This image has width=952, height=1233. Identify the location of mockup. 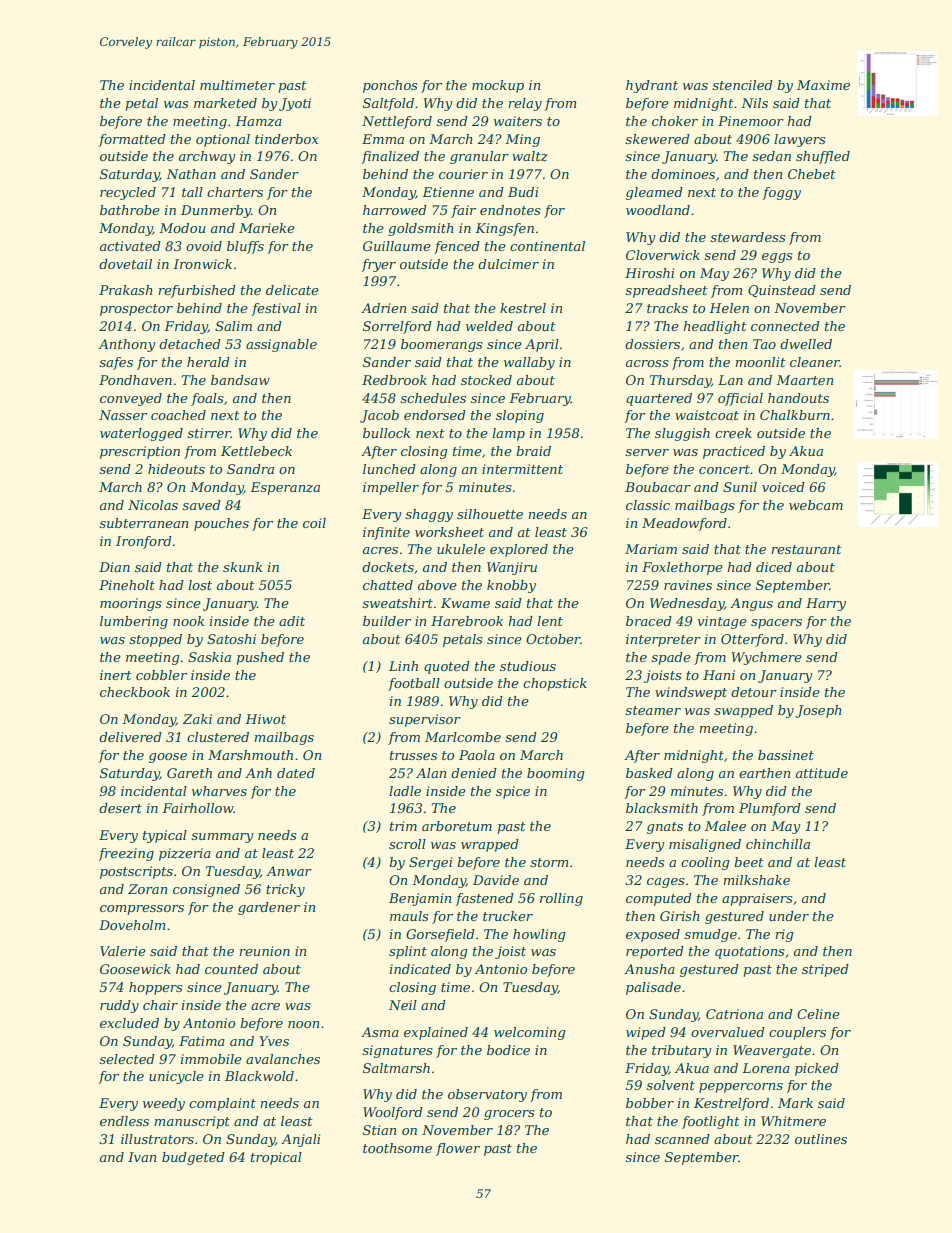
(498, 86).
